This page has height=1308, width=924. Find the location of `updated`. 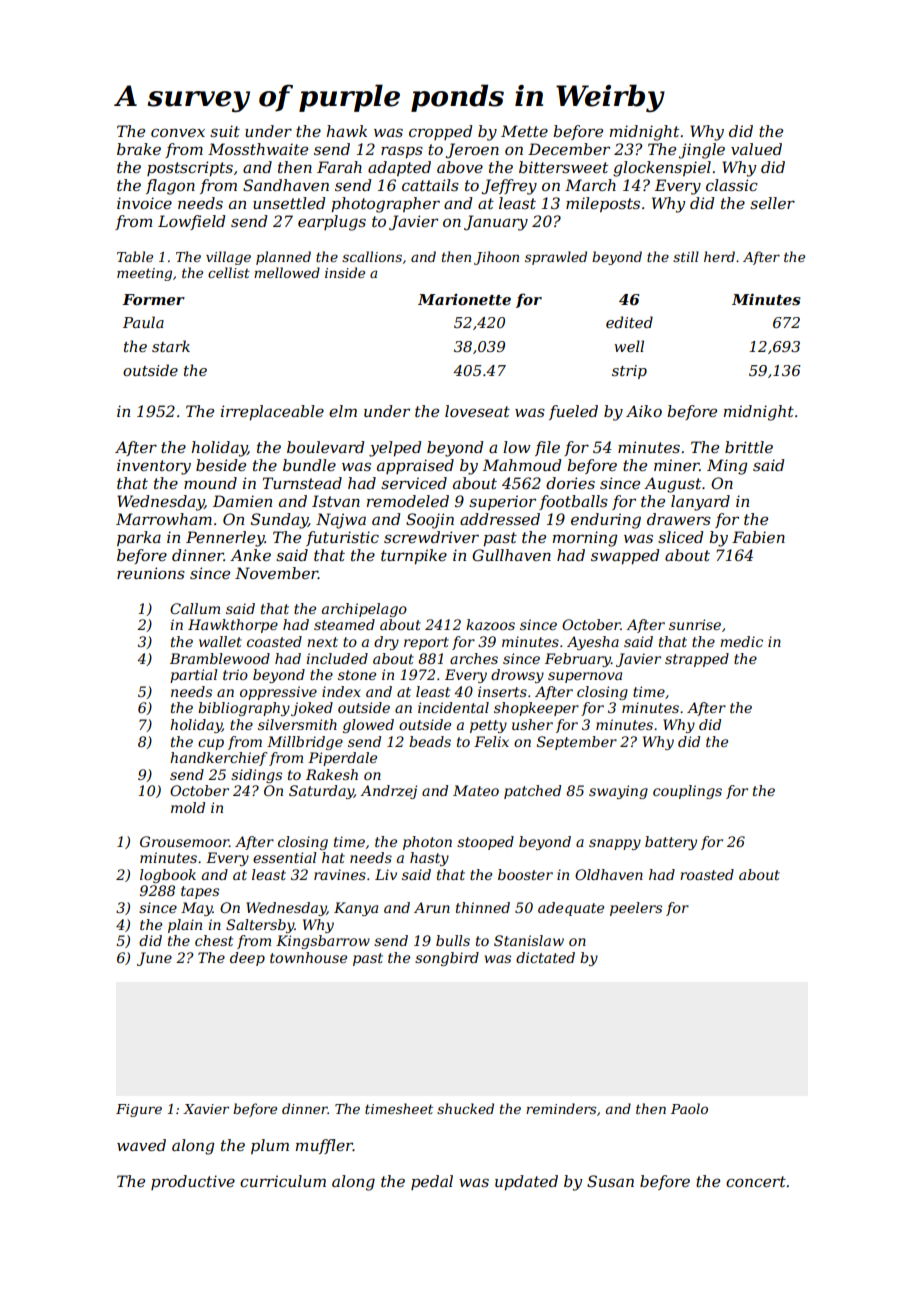

updated is located at coordinates (526, 1182).
